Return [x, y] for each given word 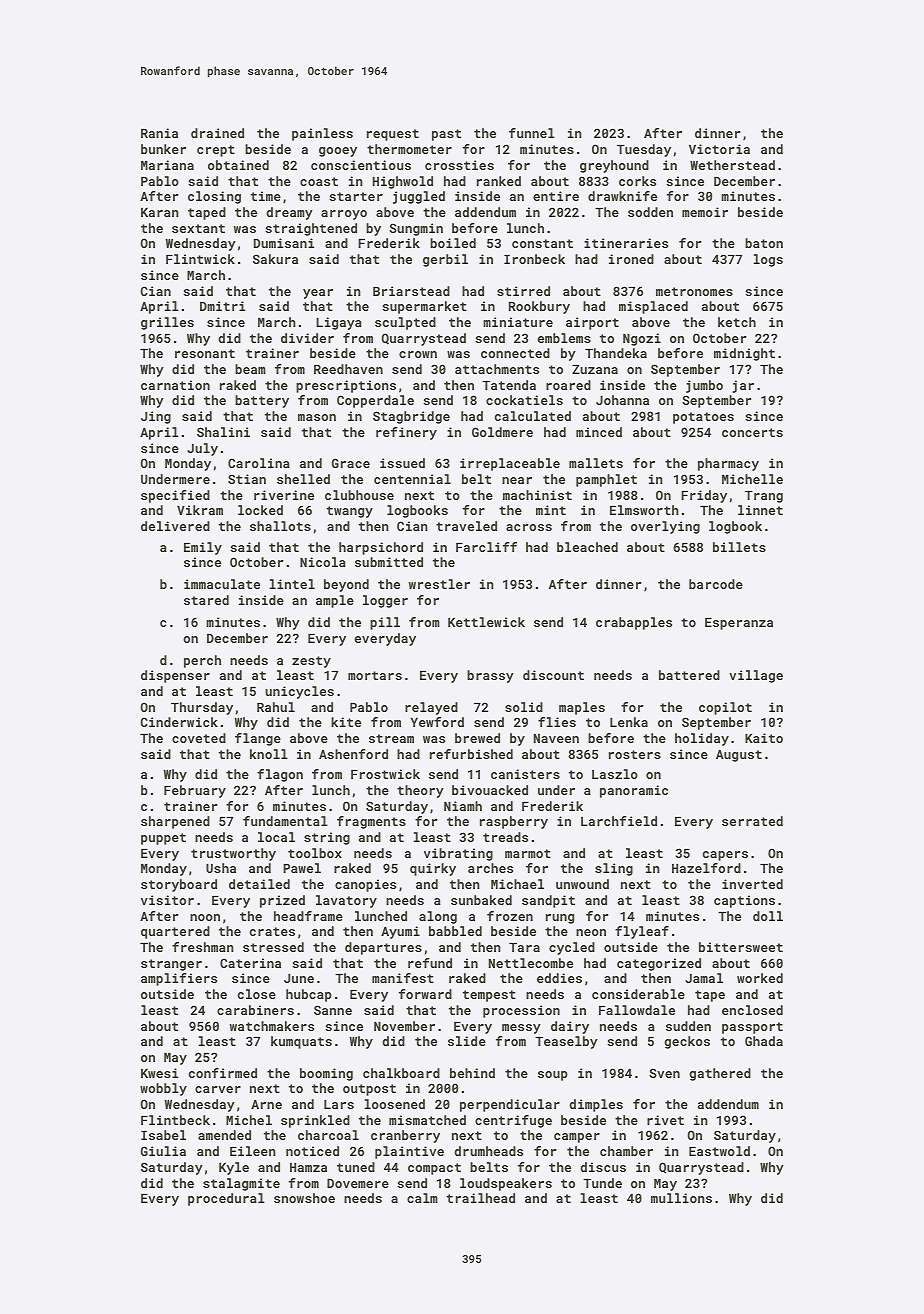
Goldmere [502, 432]
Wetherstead [732, 165]
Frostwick [385, 774]
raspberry [514, 822]
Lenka [629, 722]
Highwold [403, 182]
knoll [269, 754]
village [756, 676]
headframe [308, 916]
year [318, 294]
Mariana [167, 165]
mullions [681, 1198]
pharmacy [728, 464]
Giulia [163, 1151]
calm [422, 1198]
